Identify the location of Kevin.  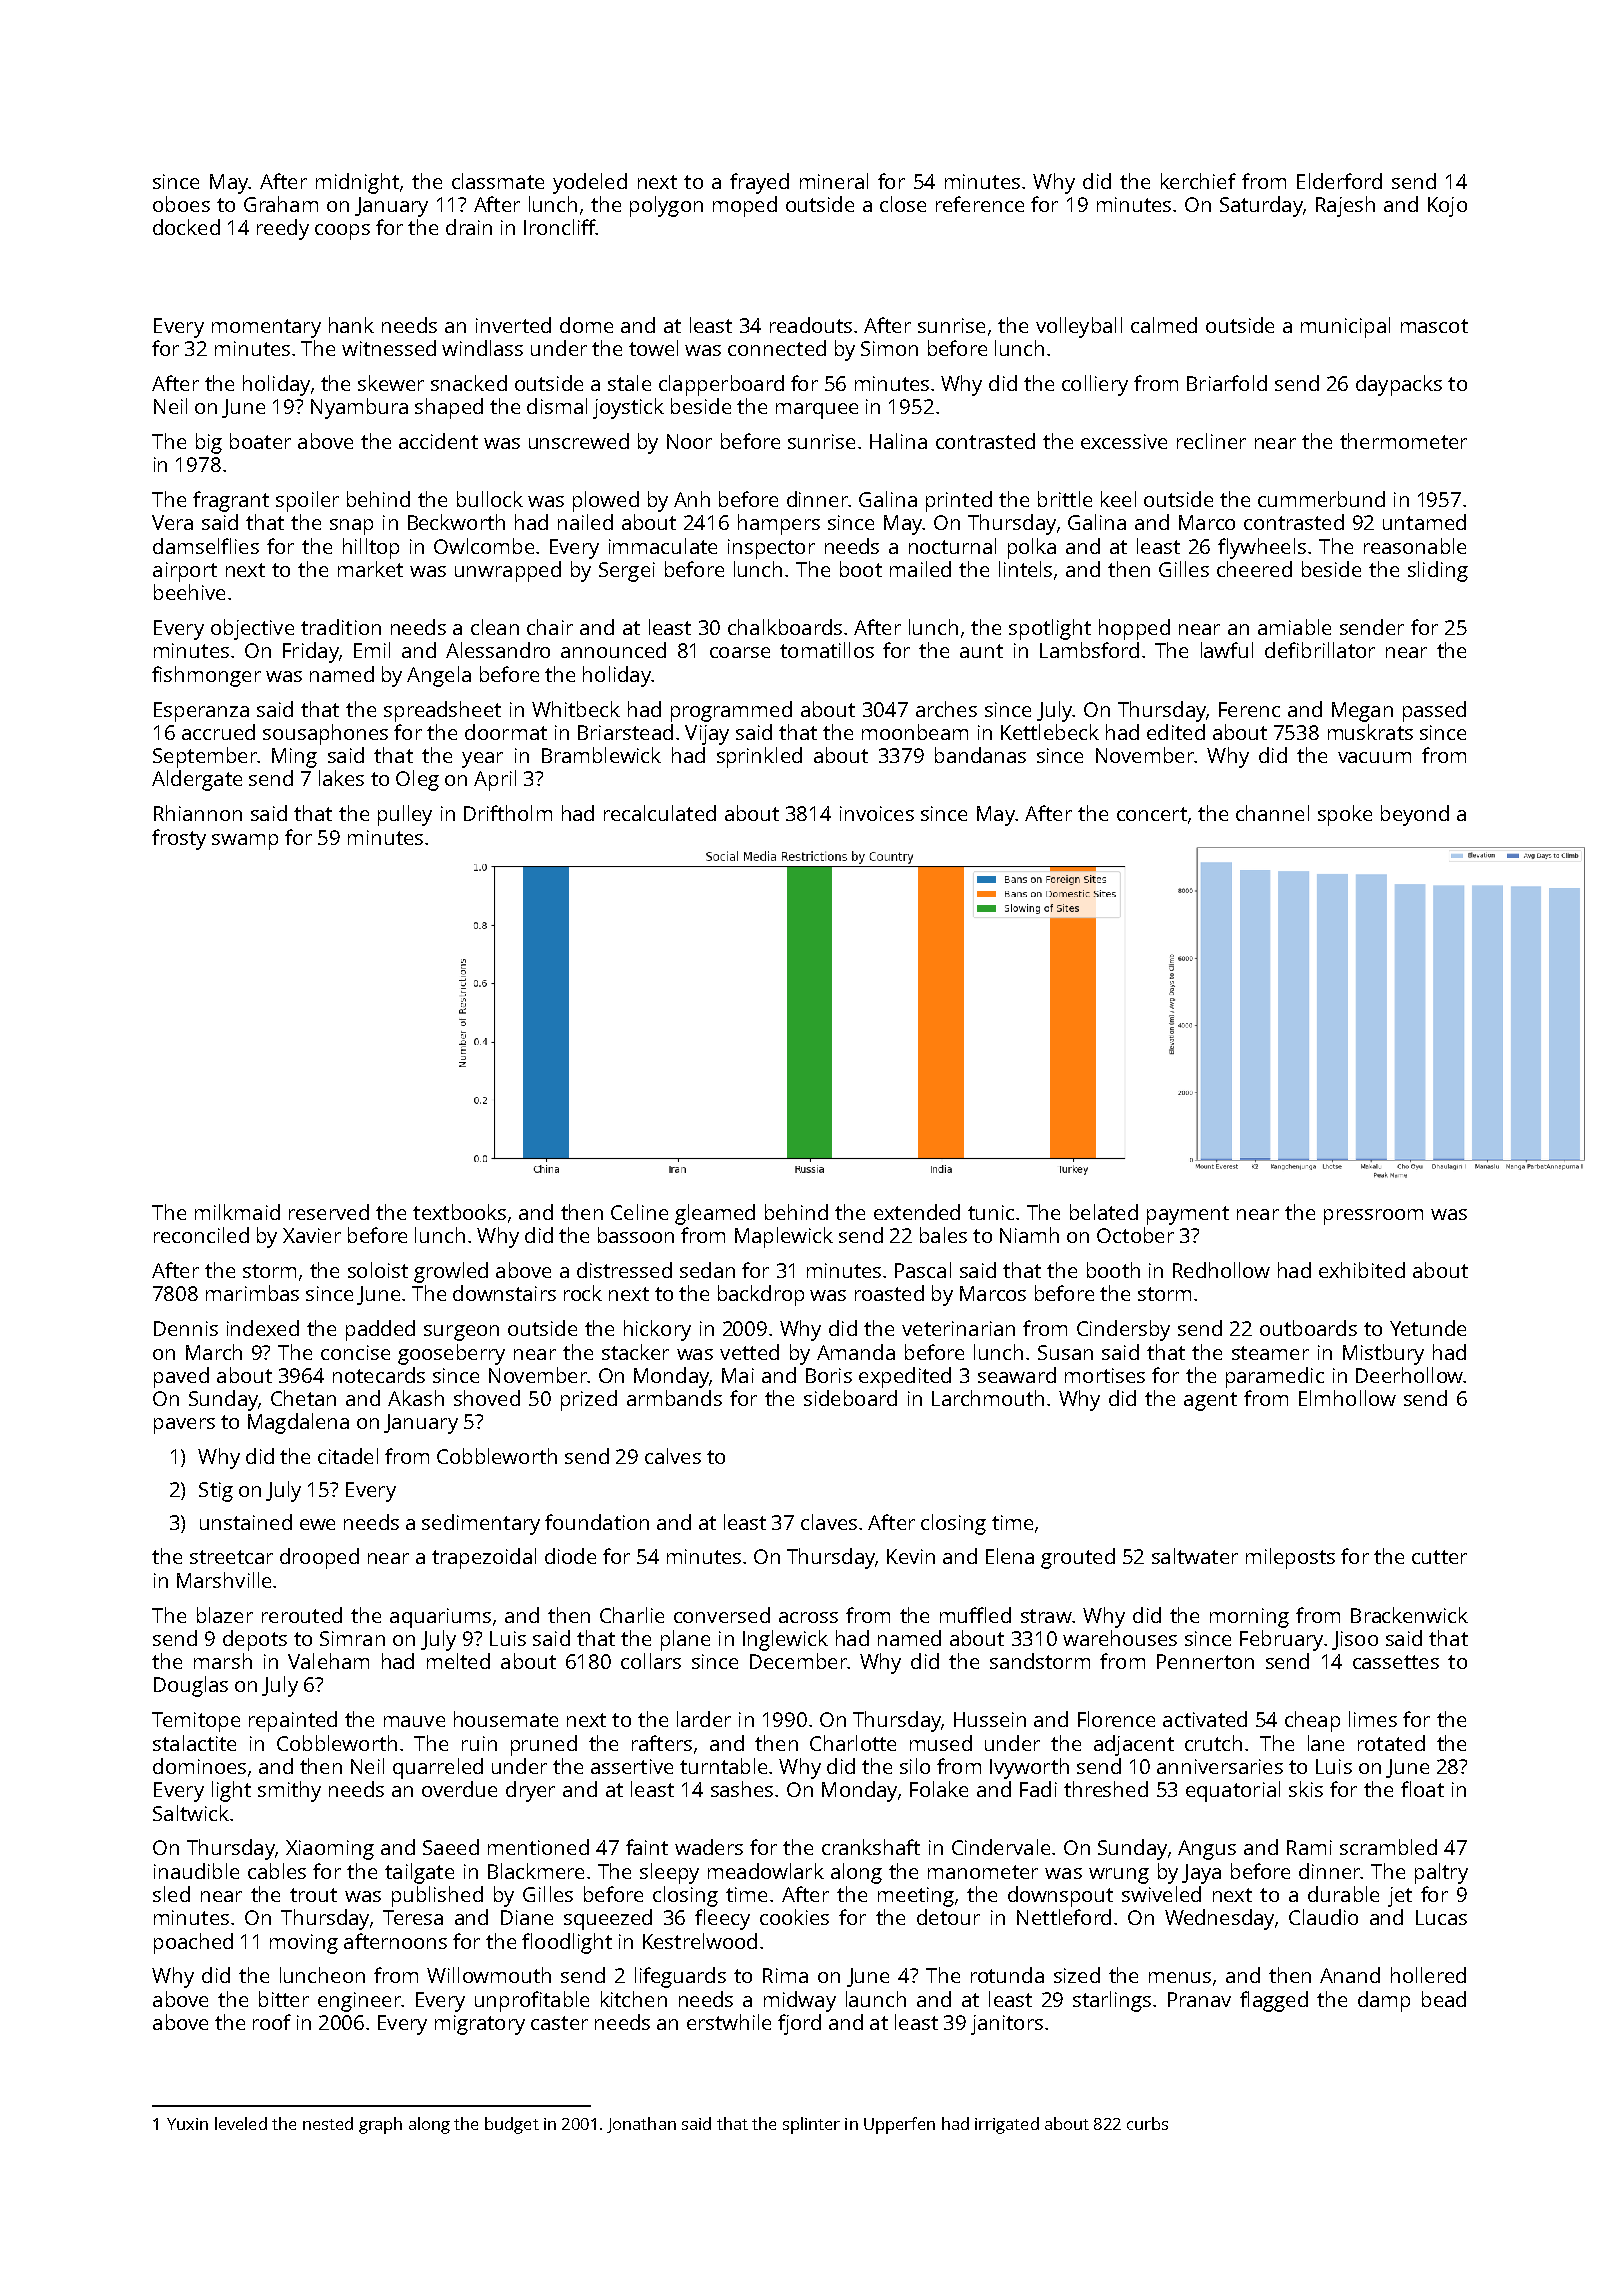
(911, 1556).
